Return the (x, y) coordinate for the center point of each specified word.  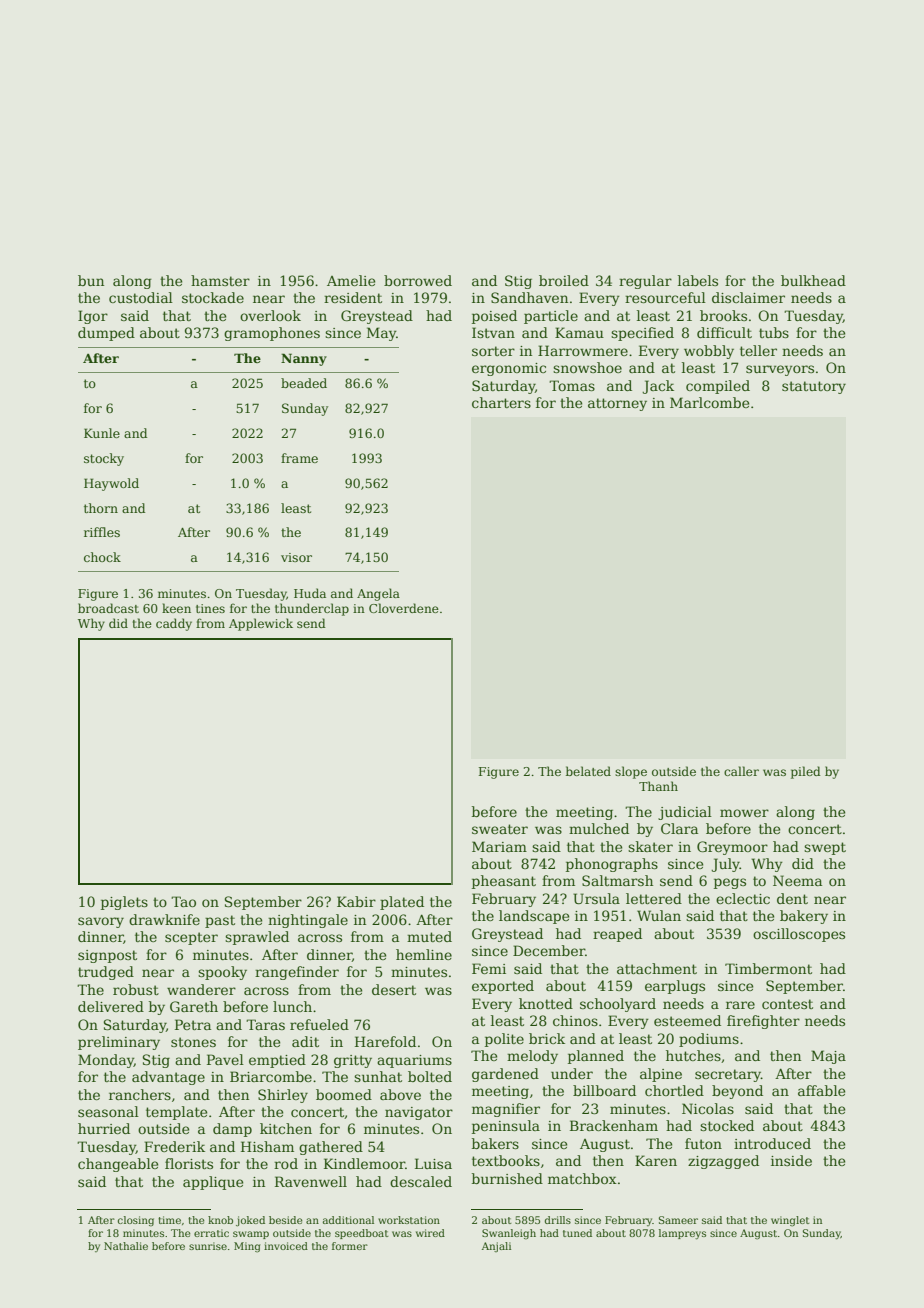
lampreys (682, 1234)
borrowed (418, 280)
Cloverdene (404, 608)
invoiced (286, 1246)
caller (741, 771)
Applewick (261, 624)
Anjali (496, 1247)
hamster (220, 280)
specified (642, 334)
